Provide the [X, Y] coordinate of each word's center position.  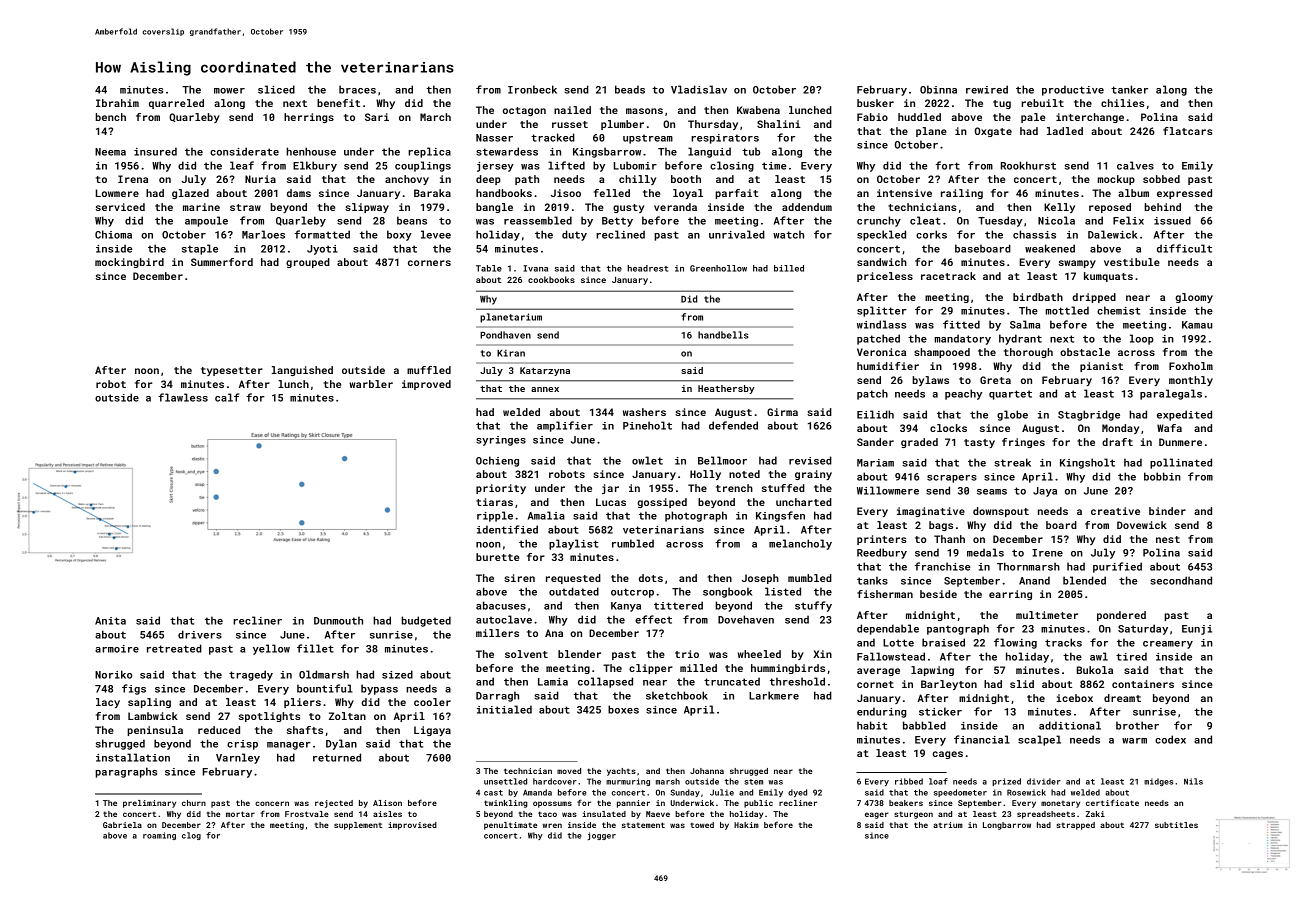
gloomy [1194, 298]
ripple [495, 516]
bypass [379, 689]
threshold [797, 681]
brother [1137, 725]
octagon [524, 111]
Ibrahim [117, 103]
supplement [358, 826]
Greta [995, 380]
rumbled [633, 543]
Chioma [113, 234]
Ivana [535, 268]
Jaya [1045, 492]
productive [1073, 90]
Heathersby [726, 389]
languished [302, 371]
